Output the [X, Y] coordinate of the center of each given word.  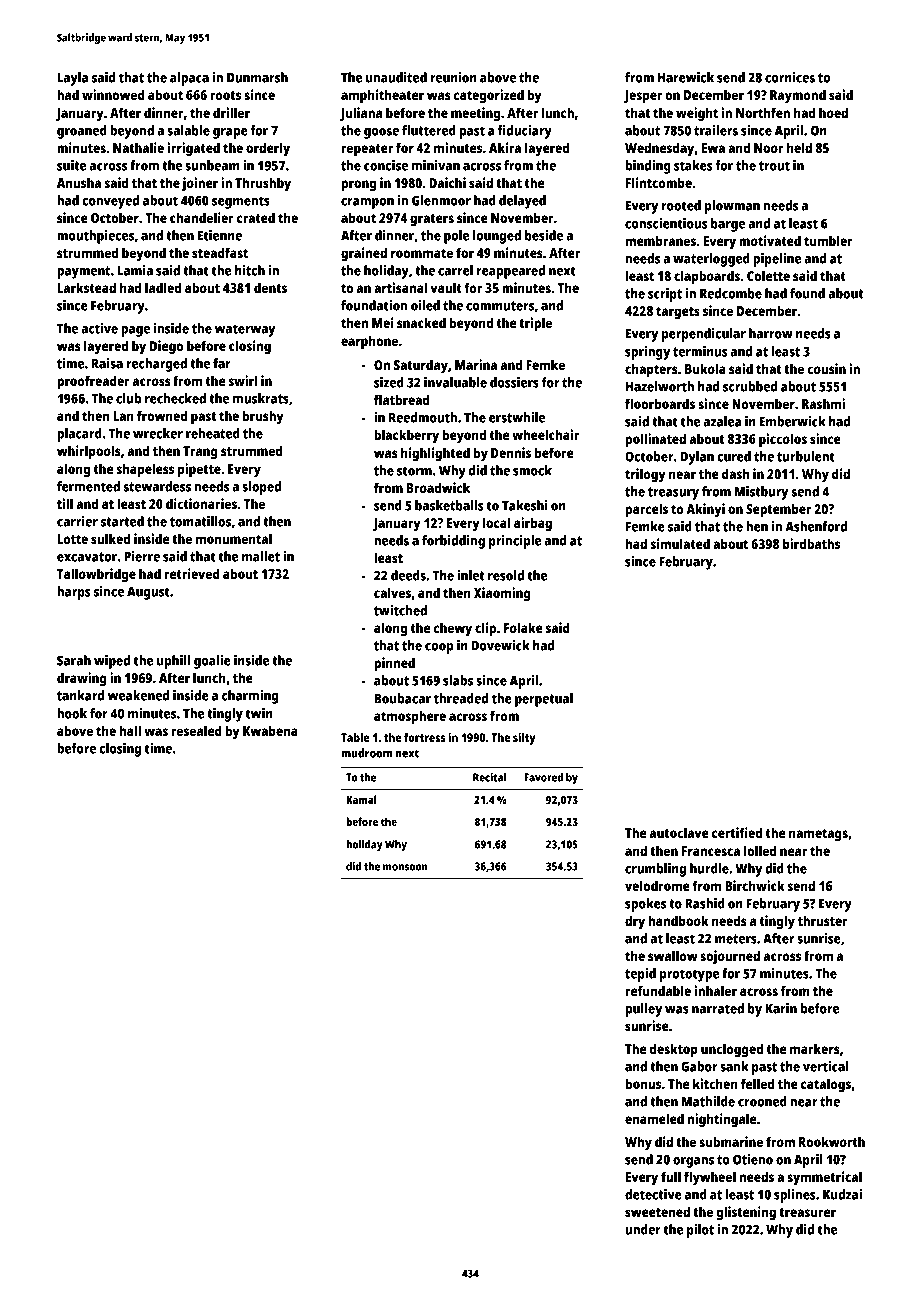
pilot [700, 1231]
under [643, 1229]
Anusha [79, 182]
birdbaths [811, 543]
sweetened [657, 1211]
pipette [199, 470]
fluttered [429, 130]
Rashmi [823, 403]
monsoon [405, 867]
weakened [138, 695]
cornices [790, 77]
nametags [818, 835]
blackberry [406, 436]
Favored [543, 777]
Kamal [361, 799]
